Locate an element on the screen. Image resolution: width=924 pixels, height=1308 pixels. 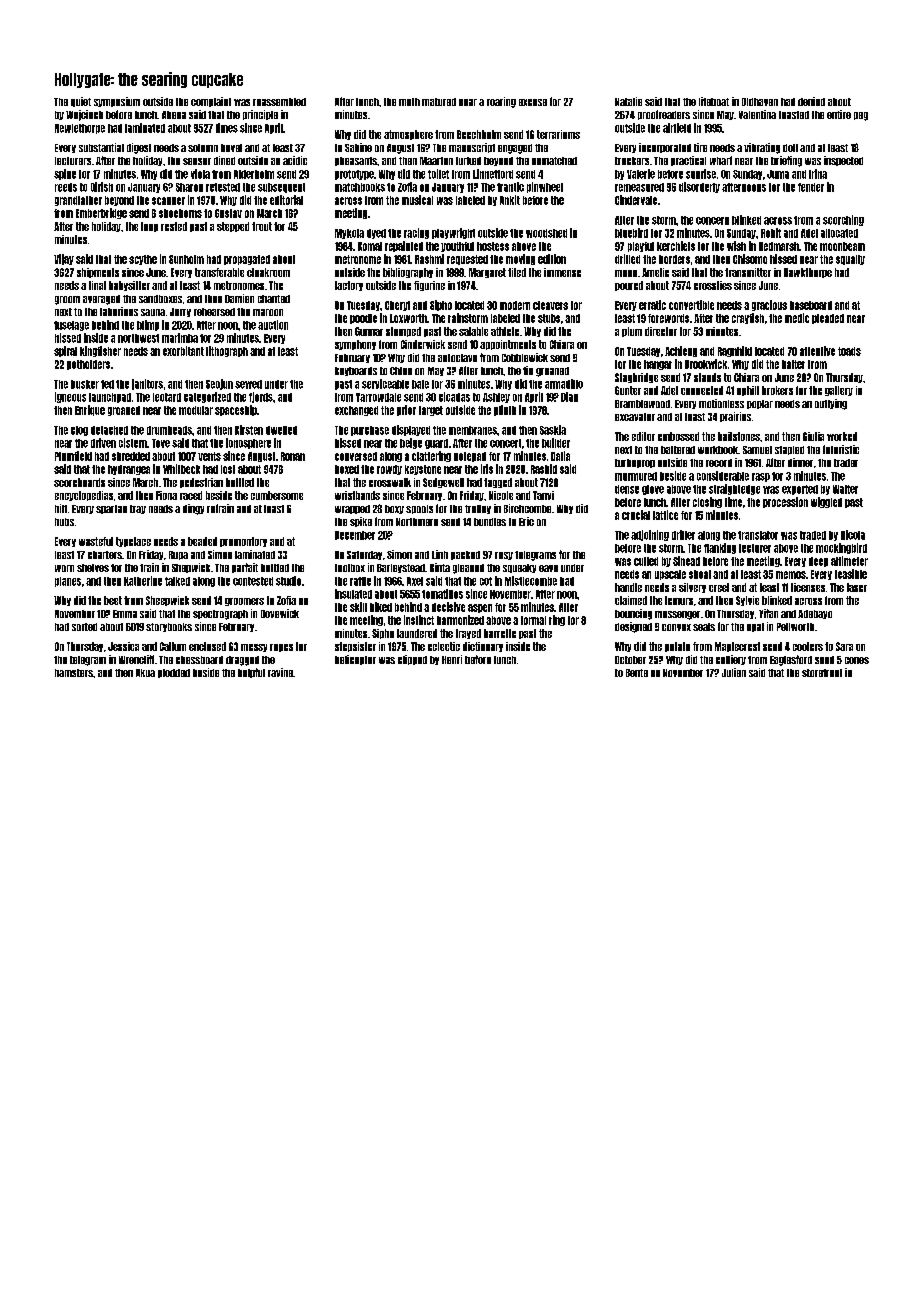
inspected is located at coordinates (843, 161).
